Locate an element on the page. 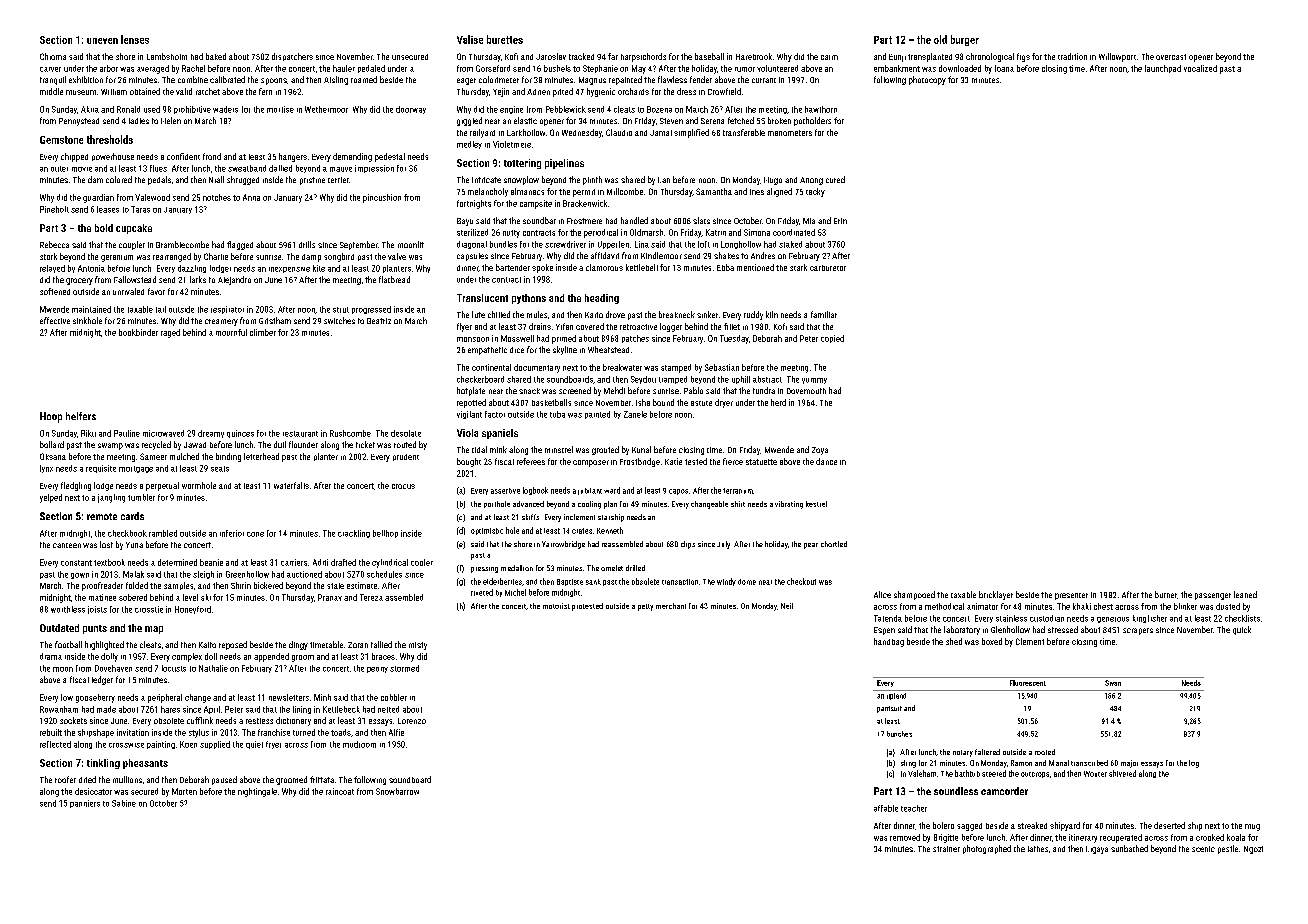 This document has height=924, width=1308. burger is located at coordinates (965, 40).
